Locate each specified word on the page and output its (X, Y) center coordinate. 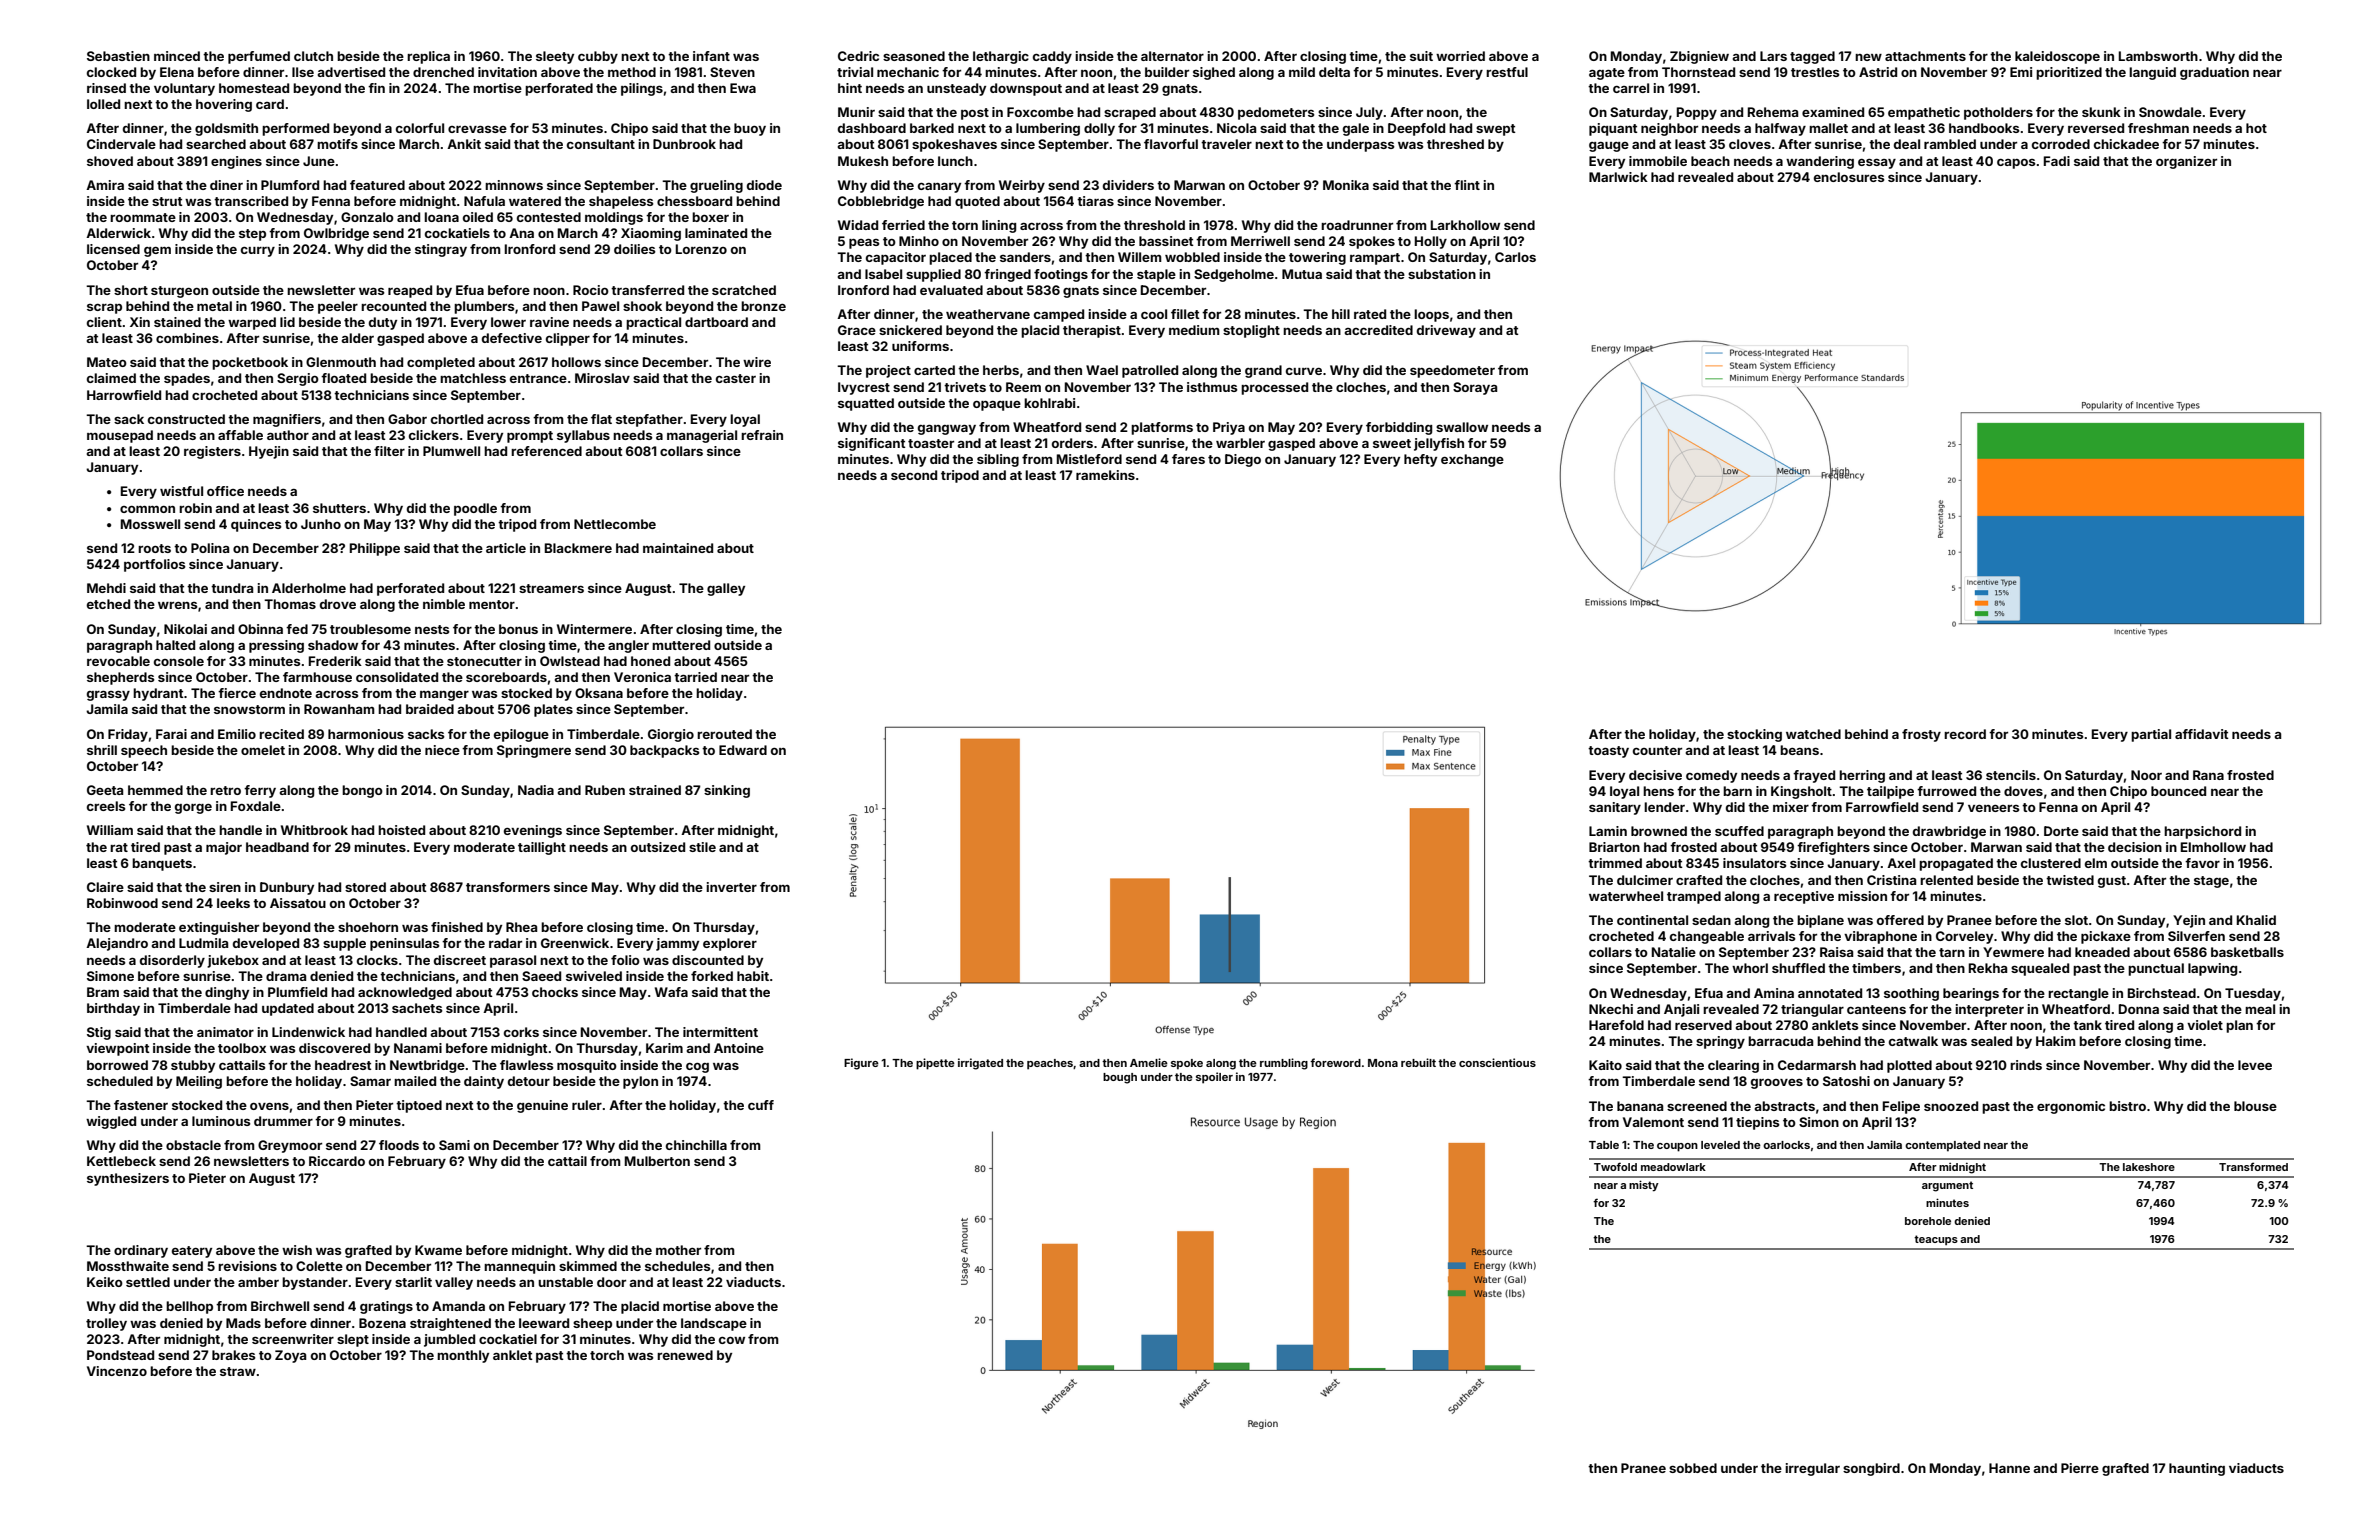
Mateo (107, 362)
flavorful (1171, 144)
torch (607, 1355)
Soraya (1475, 388)
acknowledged (405, 993)
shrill (102, 750)
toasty (1608, 752)
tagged (1812, 57)
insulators (1755, 863)
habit (753, 976)
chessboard (694, 201)
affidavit (2202, 734)
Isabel (883, 274)
